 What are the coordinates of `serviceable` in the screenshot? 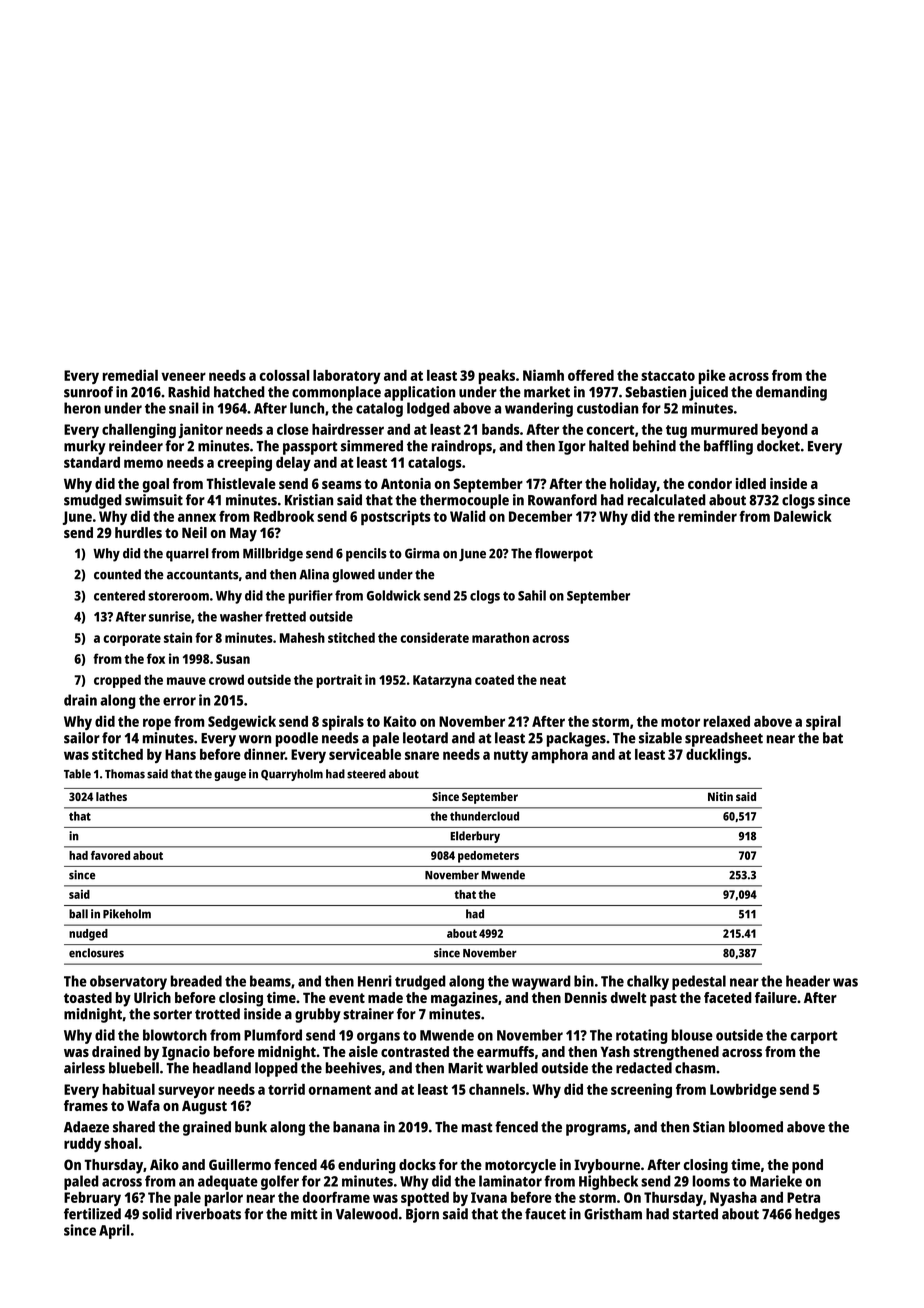 It's located at (365, 754).
